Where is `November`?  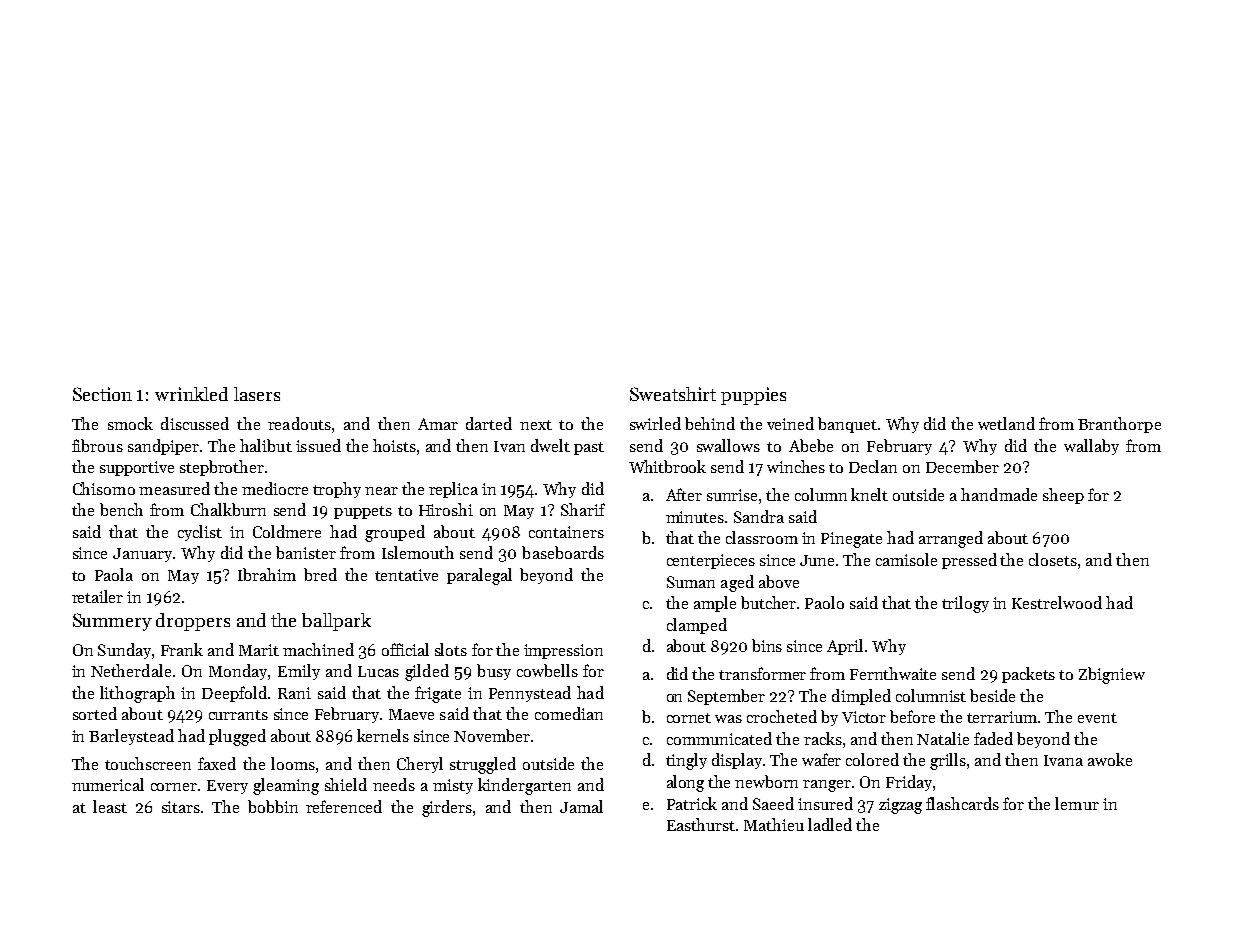
November is located at coordinates (492, 735).
